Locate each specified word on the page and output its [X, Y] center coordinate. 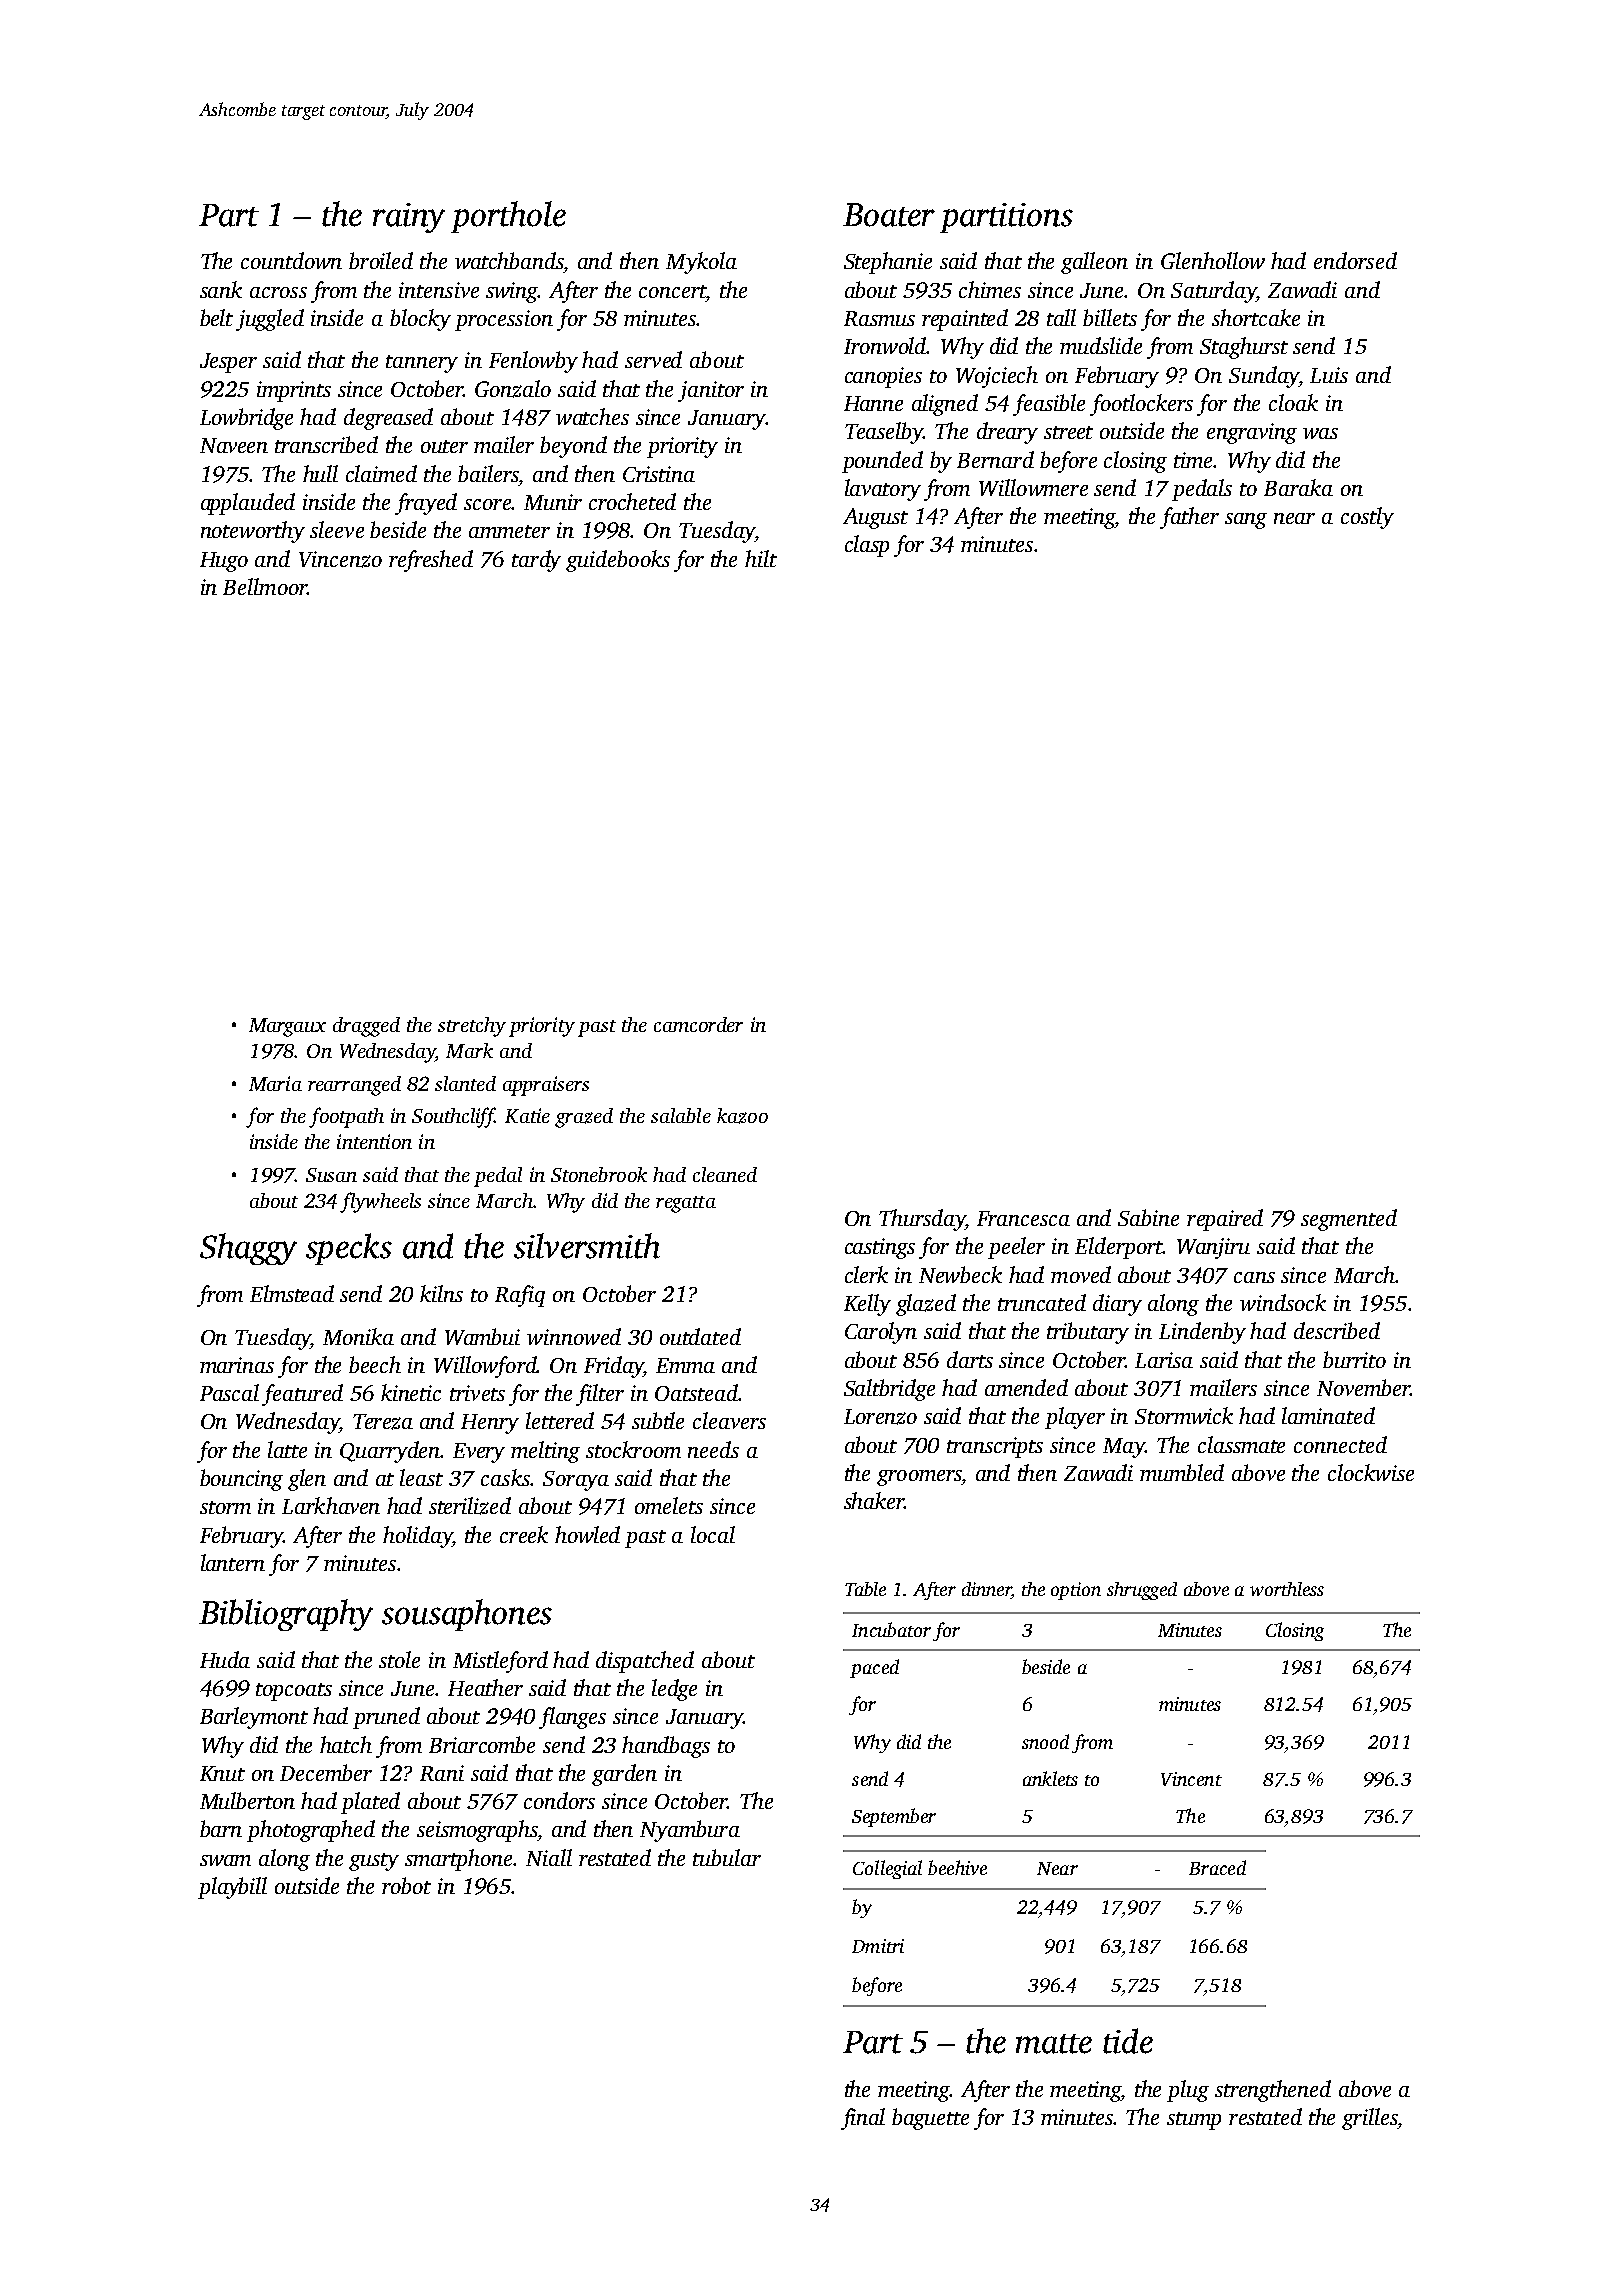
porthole [508, 217]
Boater [889, 215]
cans [1254, 1277]
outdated [700, 1336]
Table [865, 1589]
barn [221, 1828]
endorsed [1355, 260]
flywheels [380, 1202]
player [1075, 1418]
